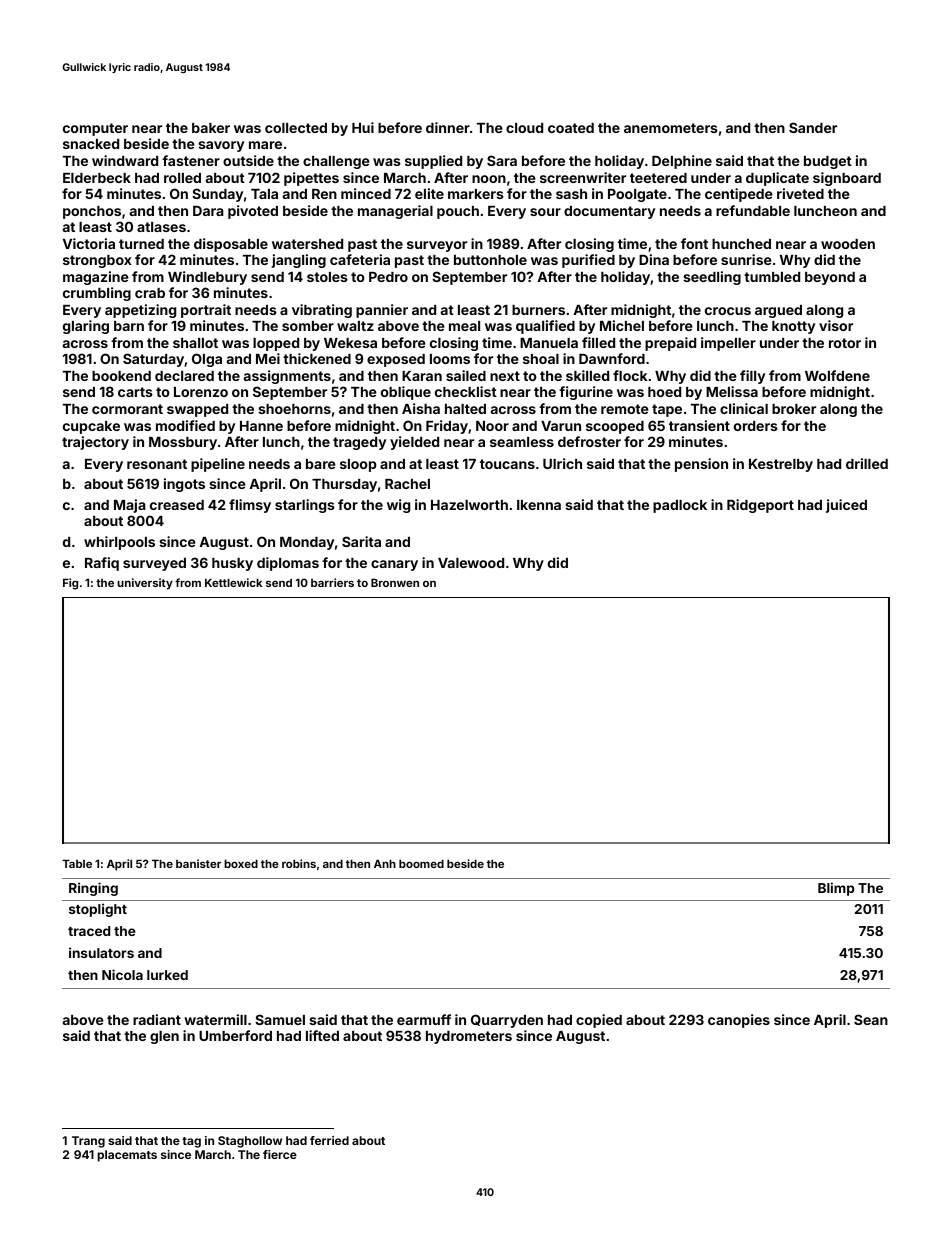  I want to click on purified, so click(588, 261).
